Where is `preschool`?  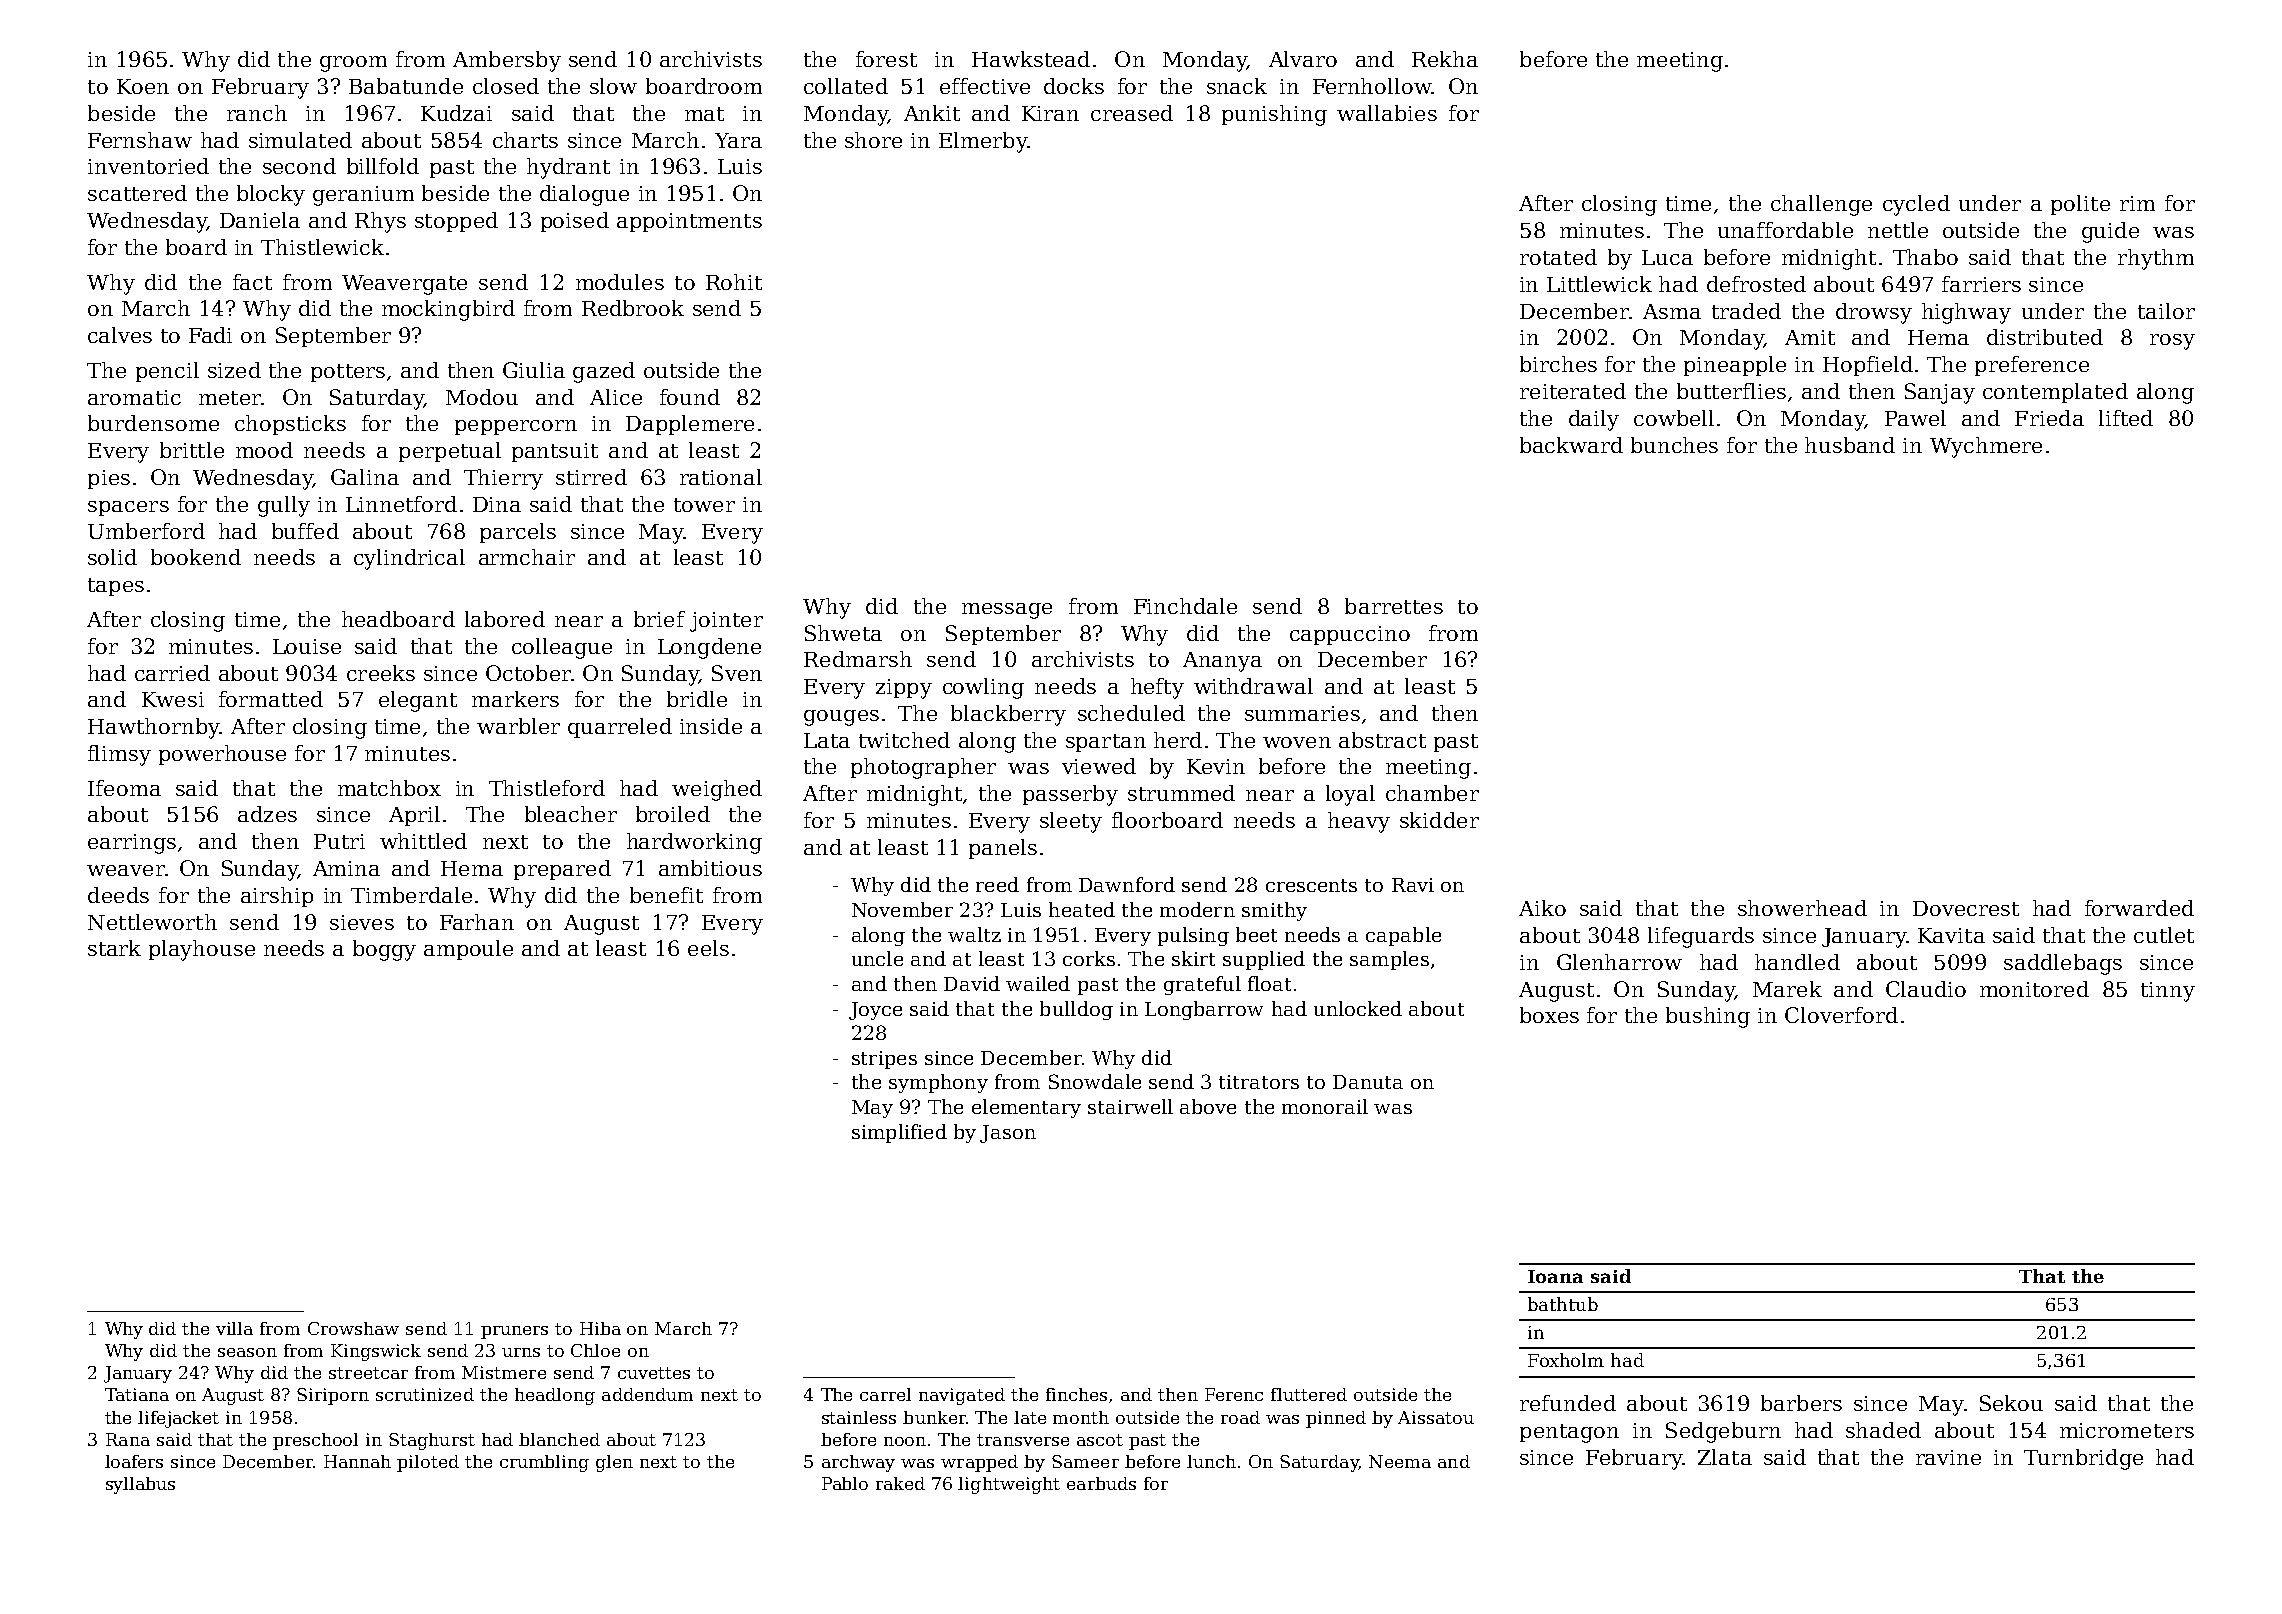
preschool is located at coordinates (315, 1441).
